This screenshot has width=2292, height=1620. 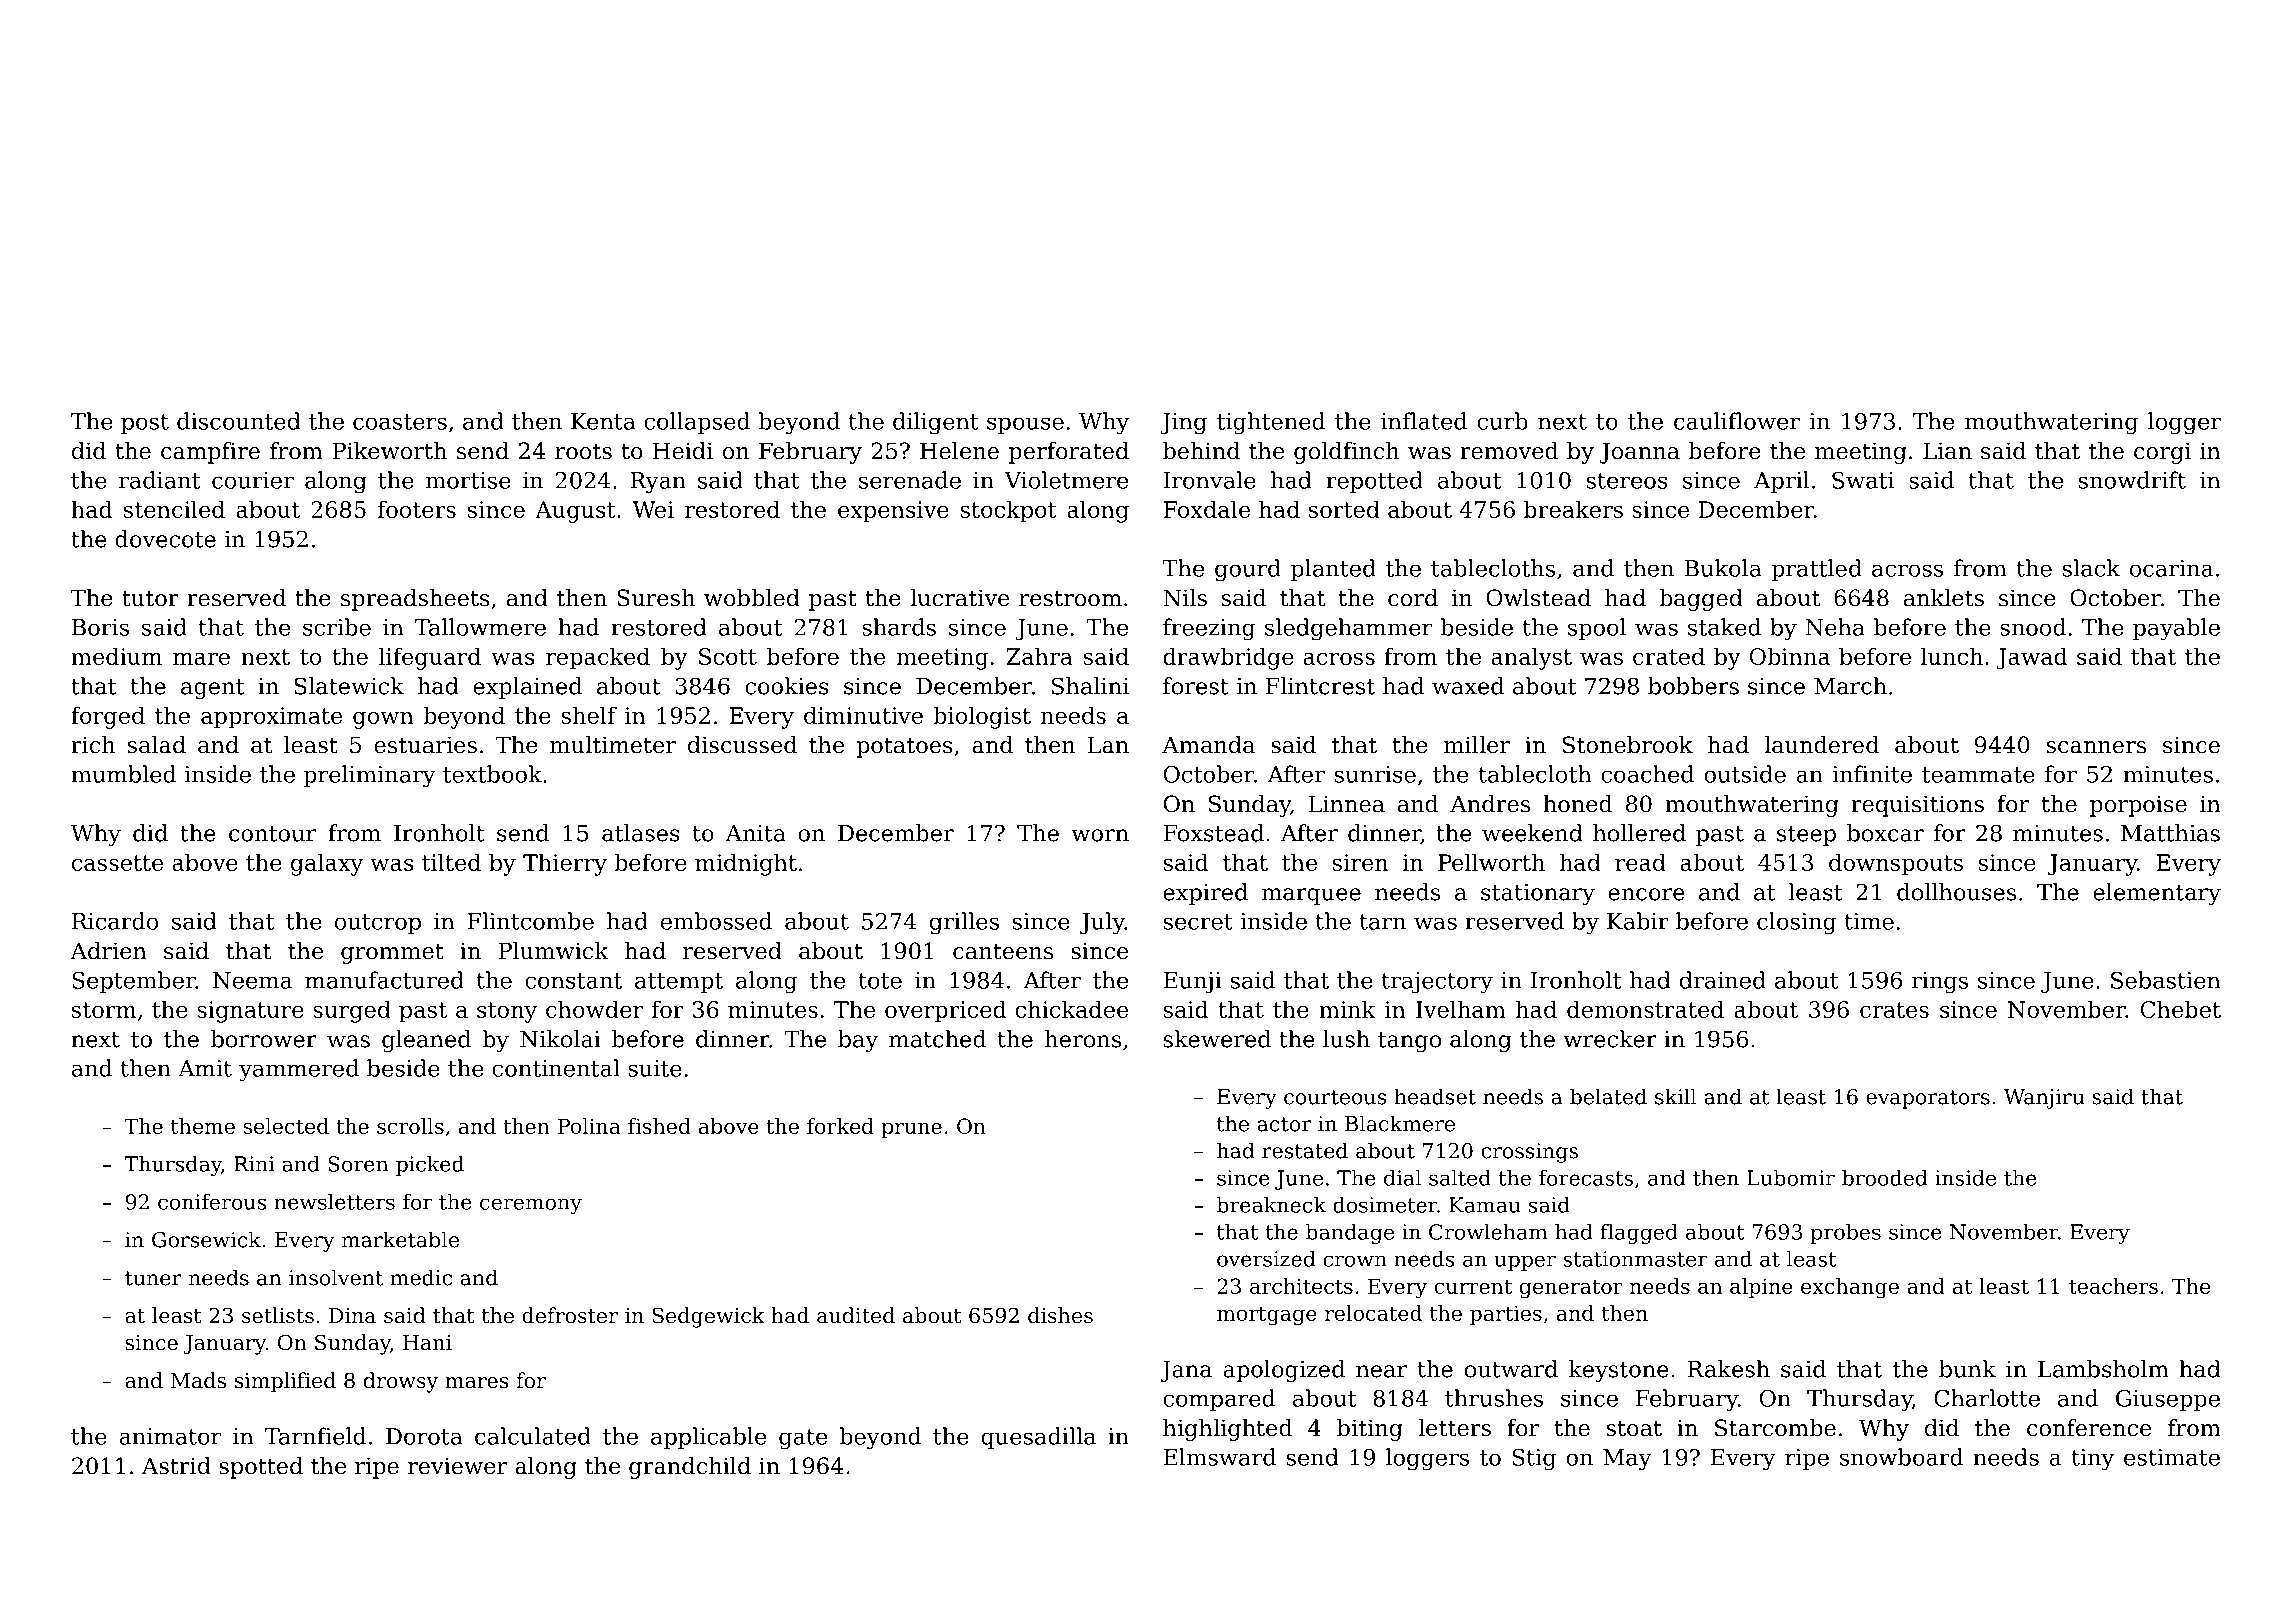 What do you see at coordinates (1385, 1205) in the screenshot?
I see `dosimeter` at bounding box center [1385, 1205].
